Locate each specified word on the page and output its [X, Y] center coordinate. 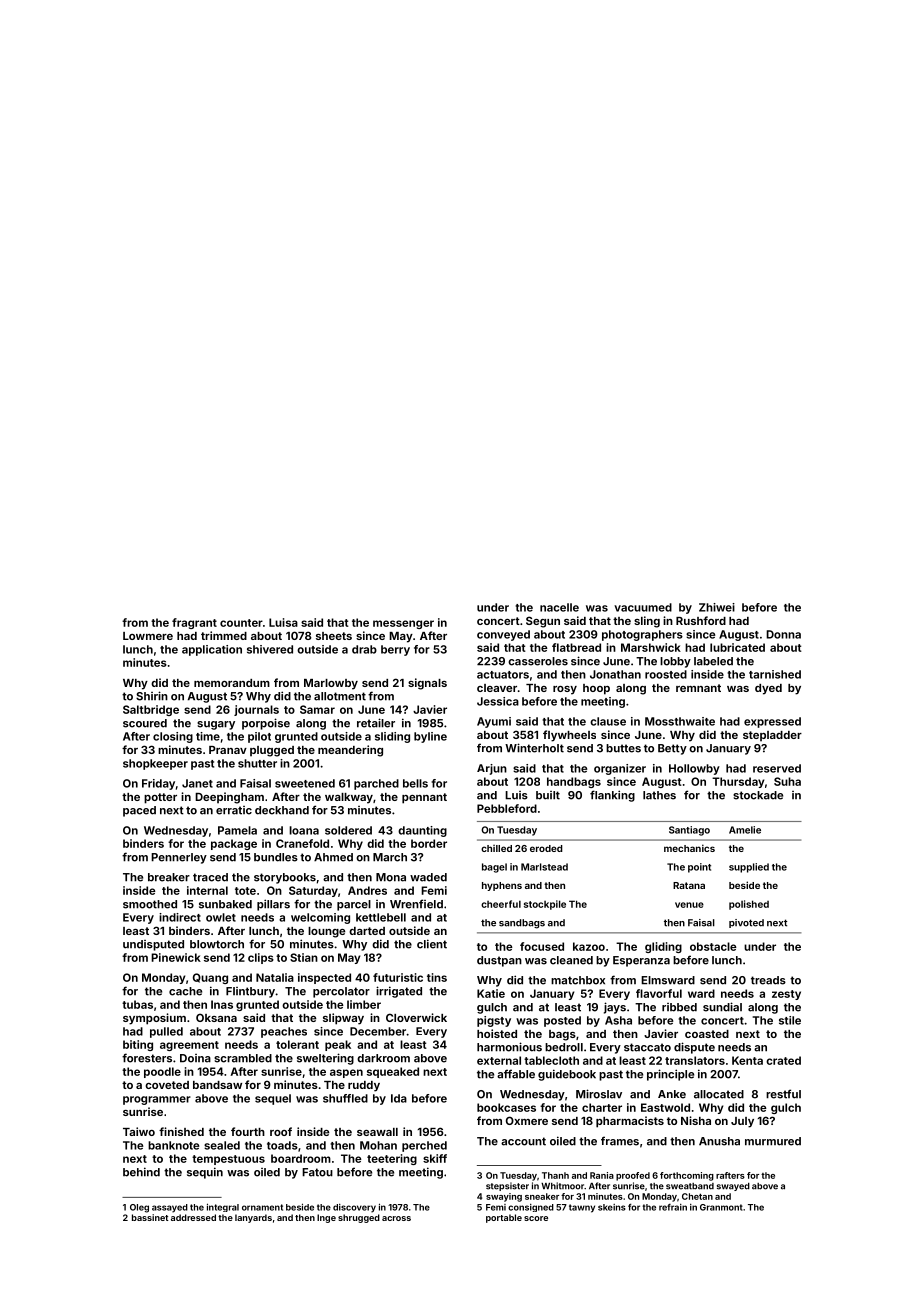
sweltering [325, 1059]
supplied [749, 868]
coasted [707, 1034]
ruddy [364, 1086]
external [499, 1060]
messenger [403, 624]
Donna [783, 634]
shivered [270, 649]
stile [790, 1020]
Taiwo [139, 1131]
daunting [422, 831]
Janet [197, 783]
